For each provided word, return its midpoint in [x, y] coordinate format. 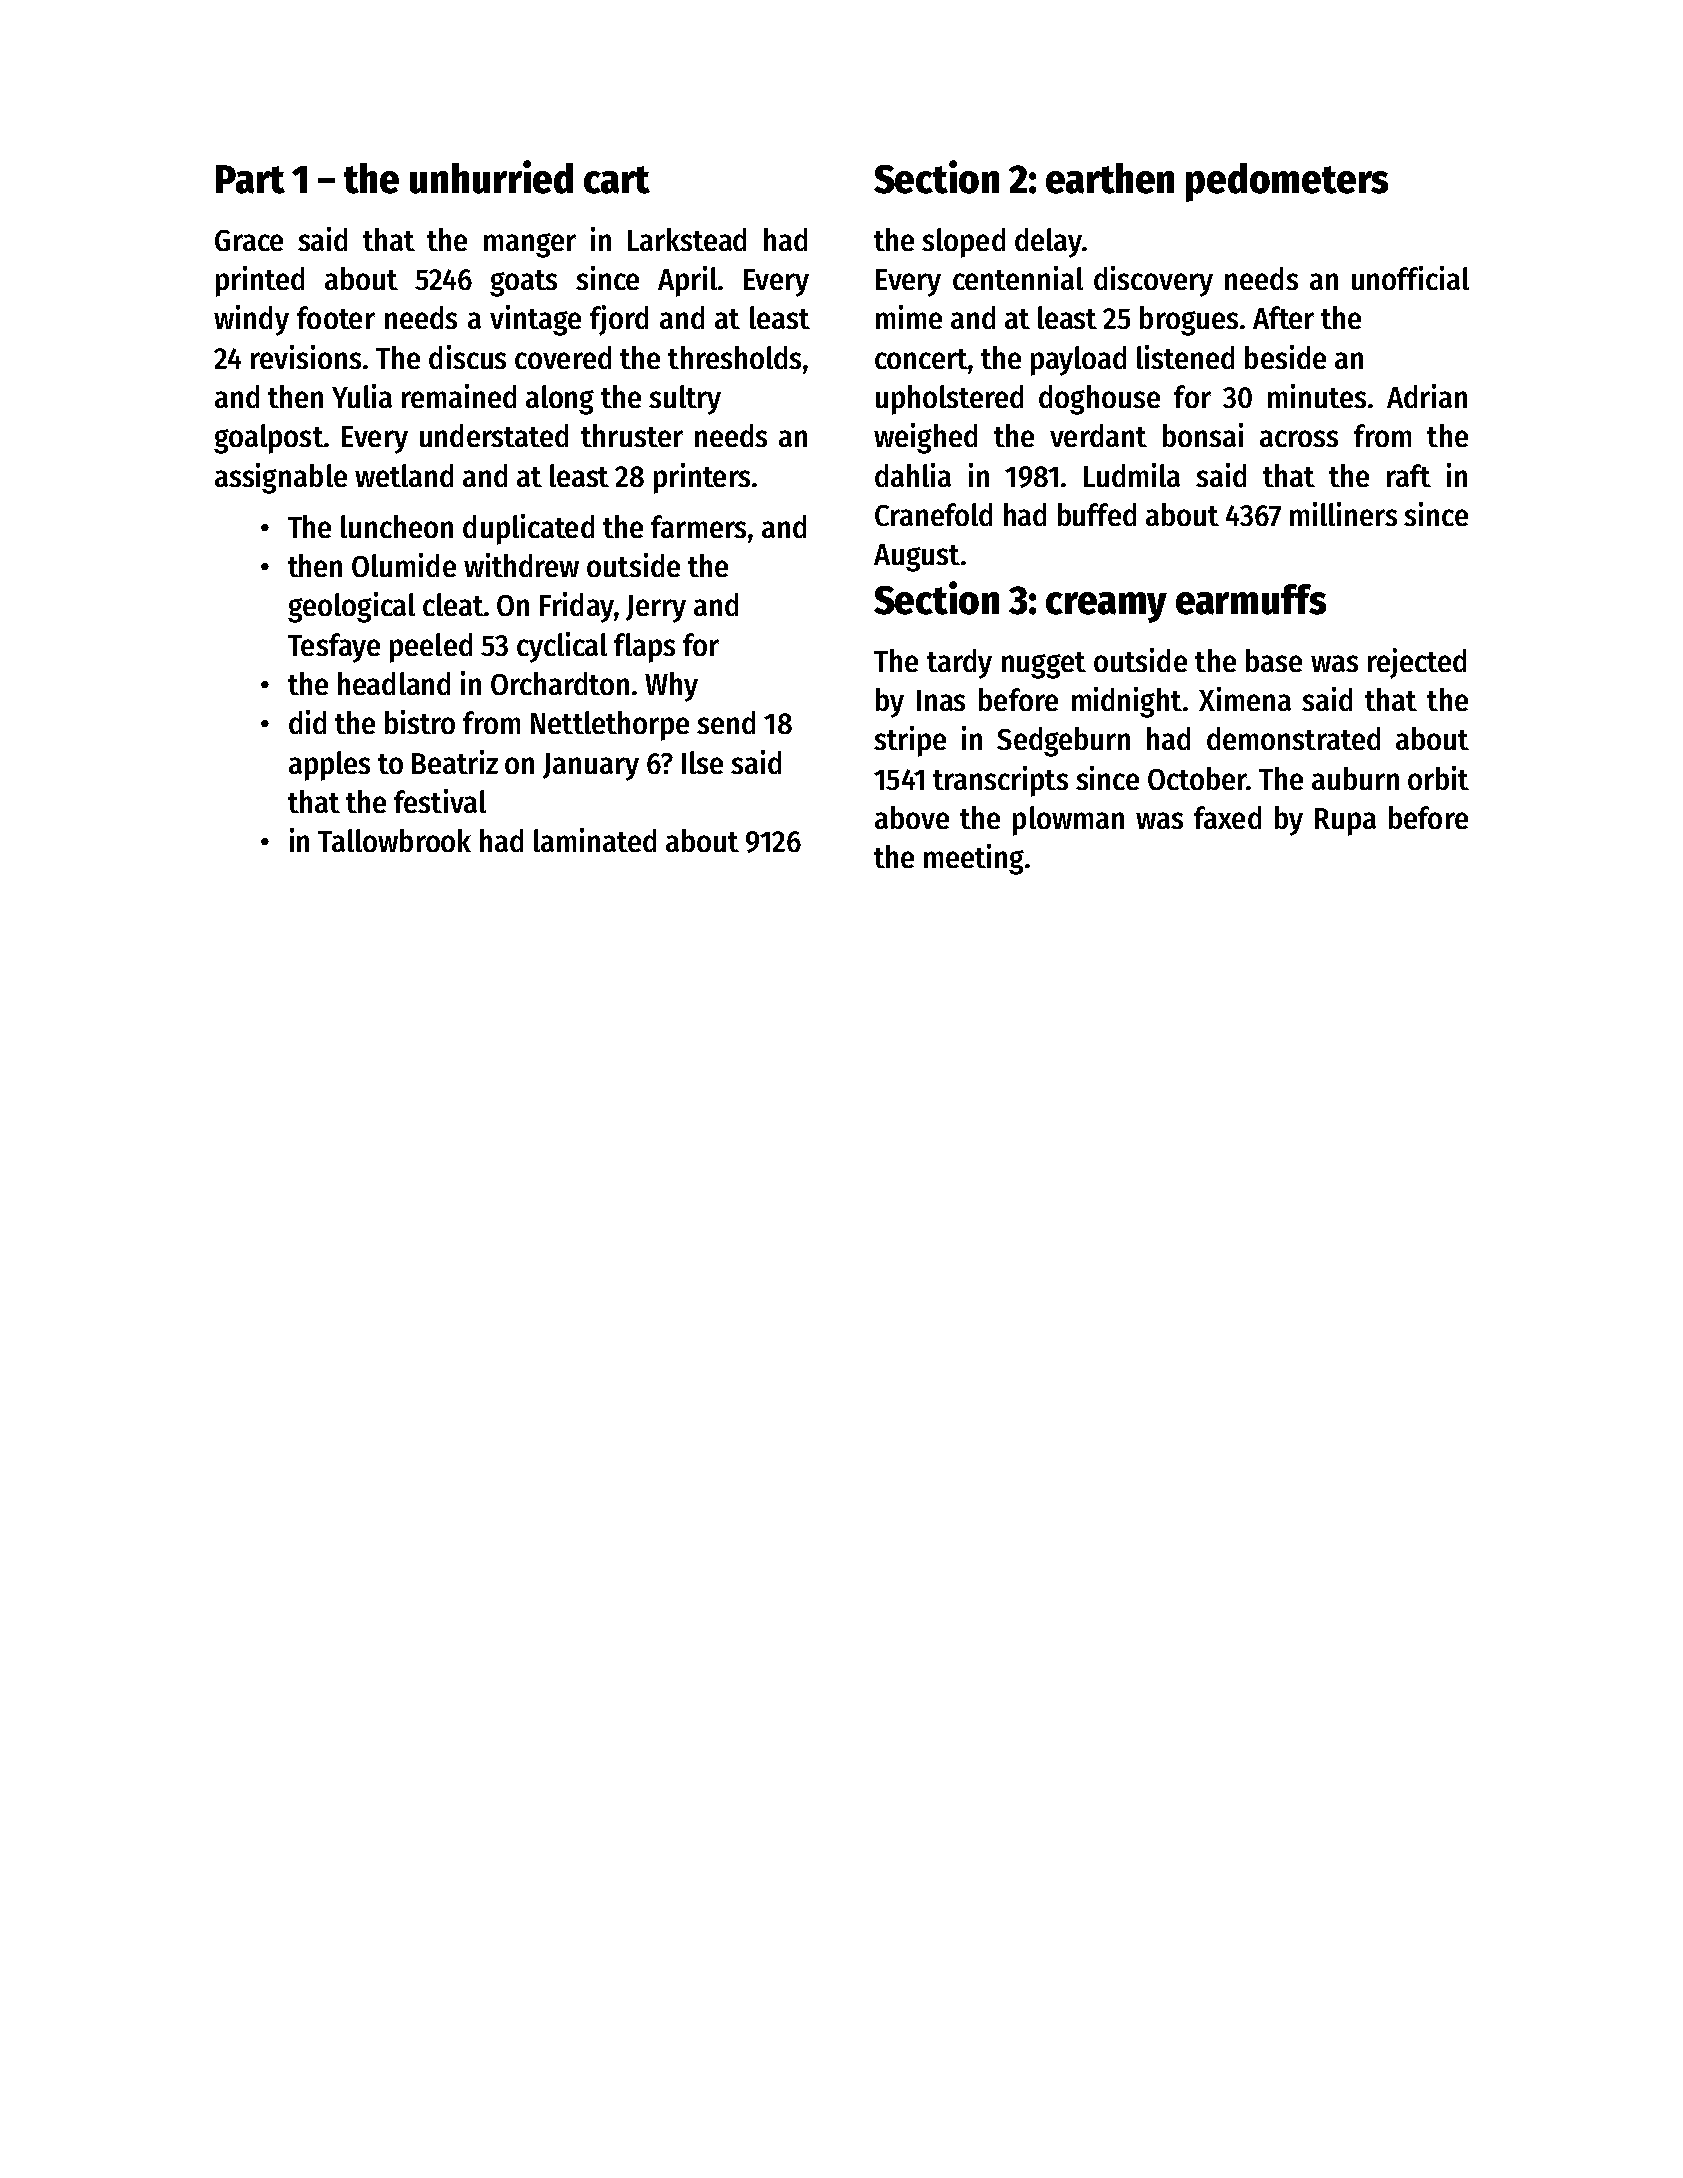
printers [702, 478]
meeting [974, 859]
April [687, 281]
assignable [281, 478]
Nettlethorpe [610, 726]
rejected [1417, 663]
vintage [535, 320]
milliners [1343, 514]
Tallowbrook [394, 840]
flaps [644, 648]
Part [250, 179]
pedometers [1287, 182]
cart [617, 180]
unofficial [1410, 278]
